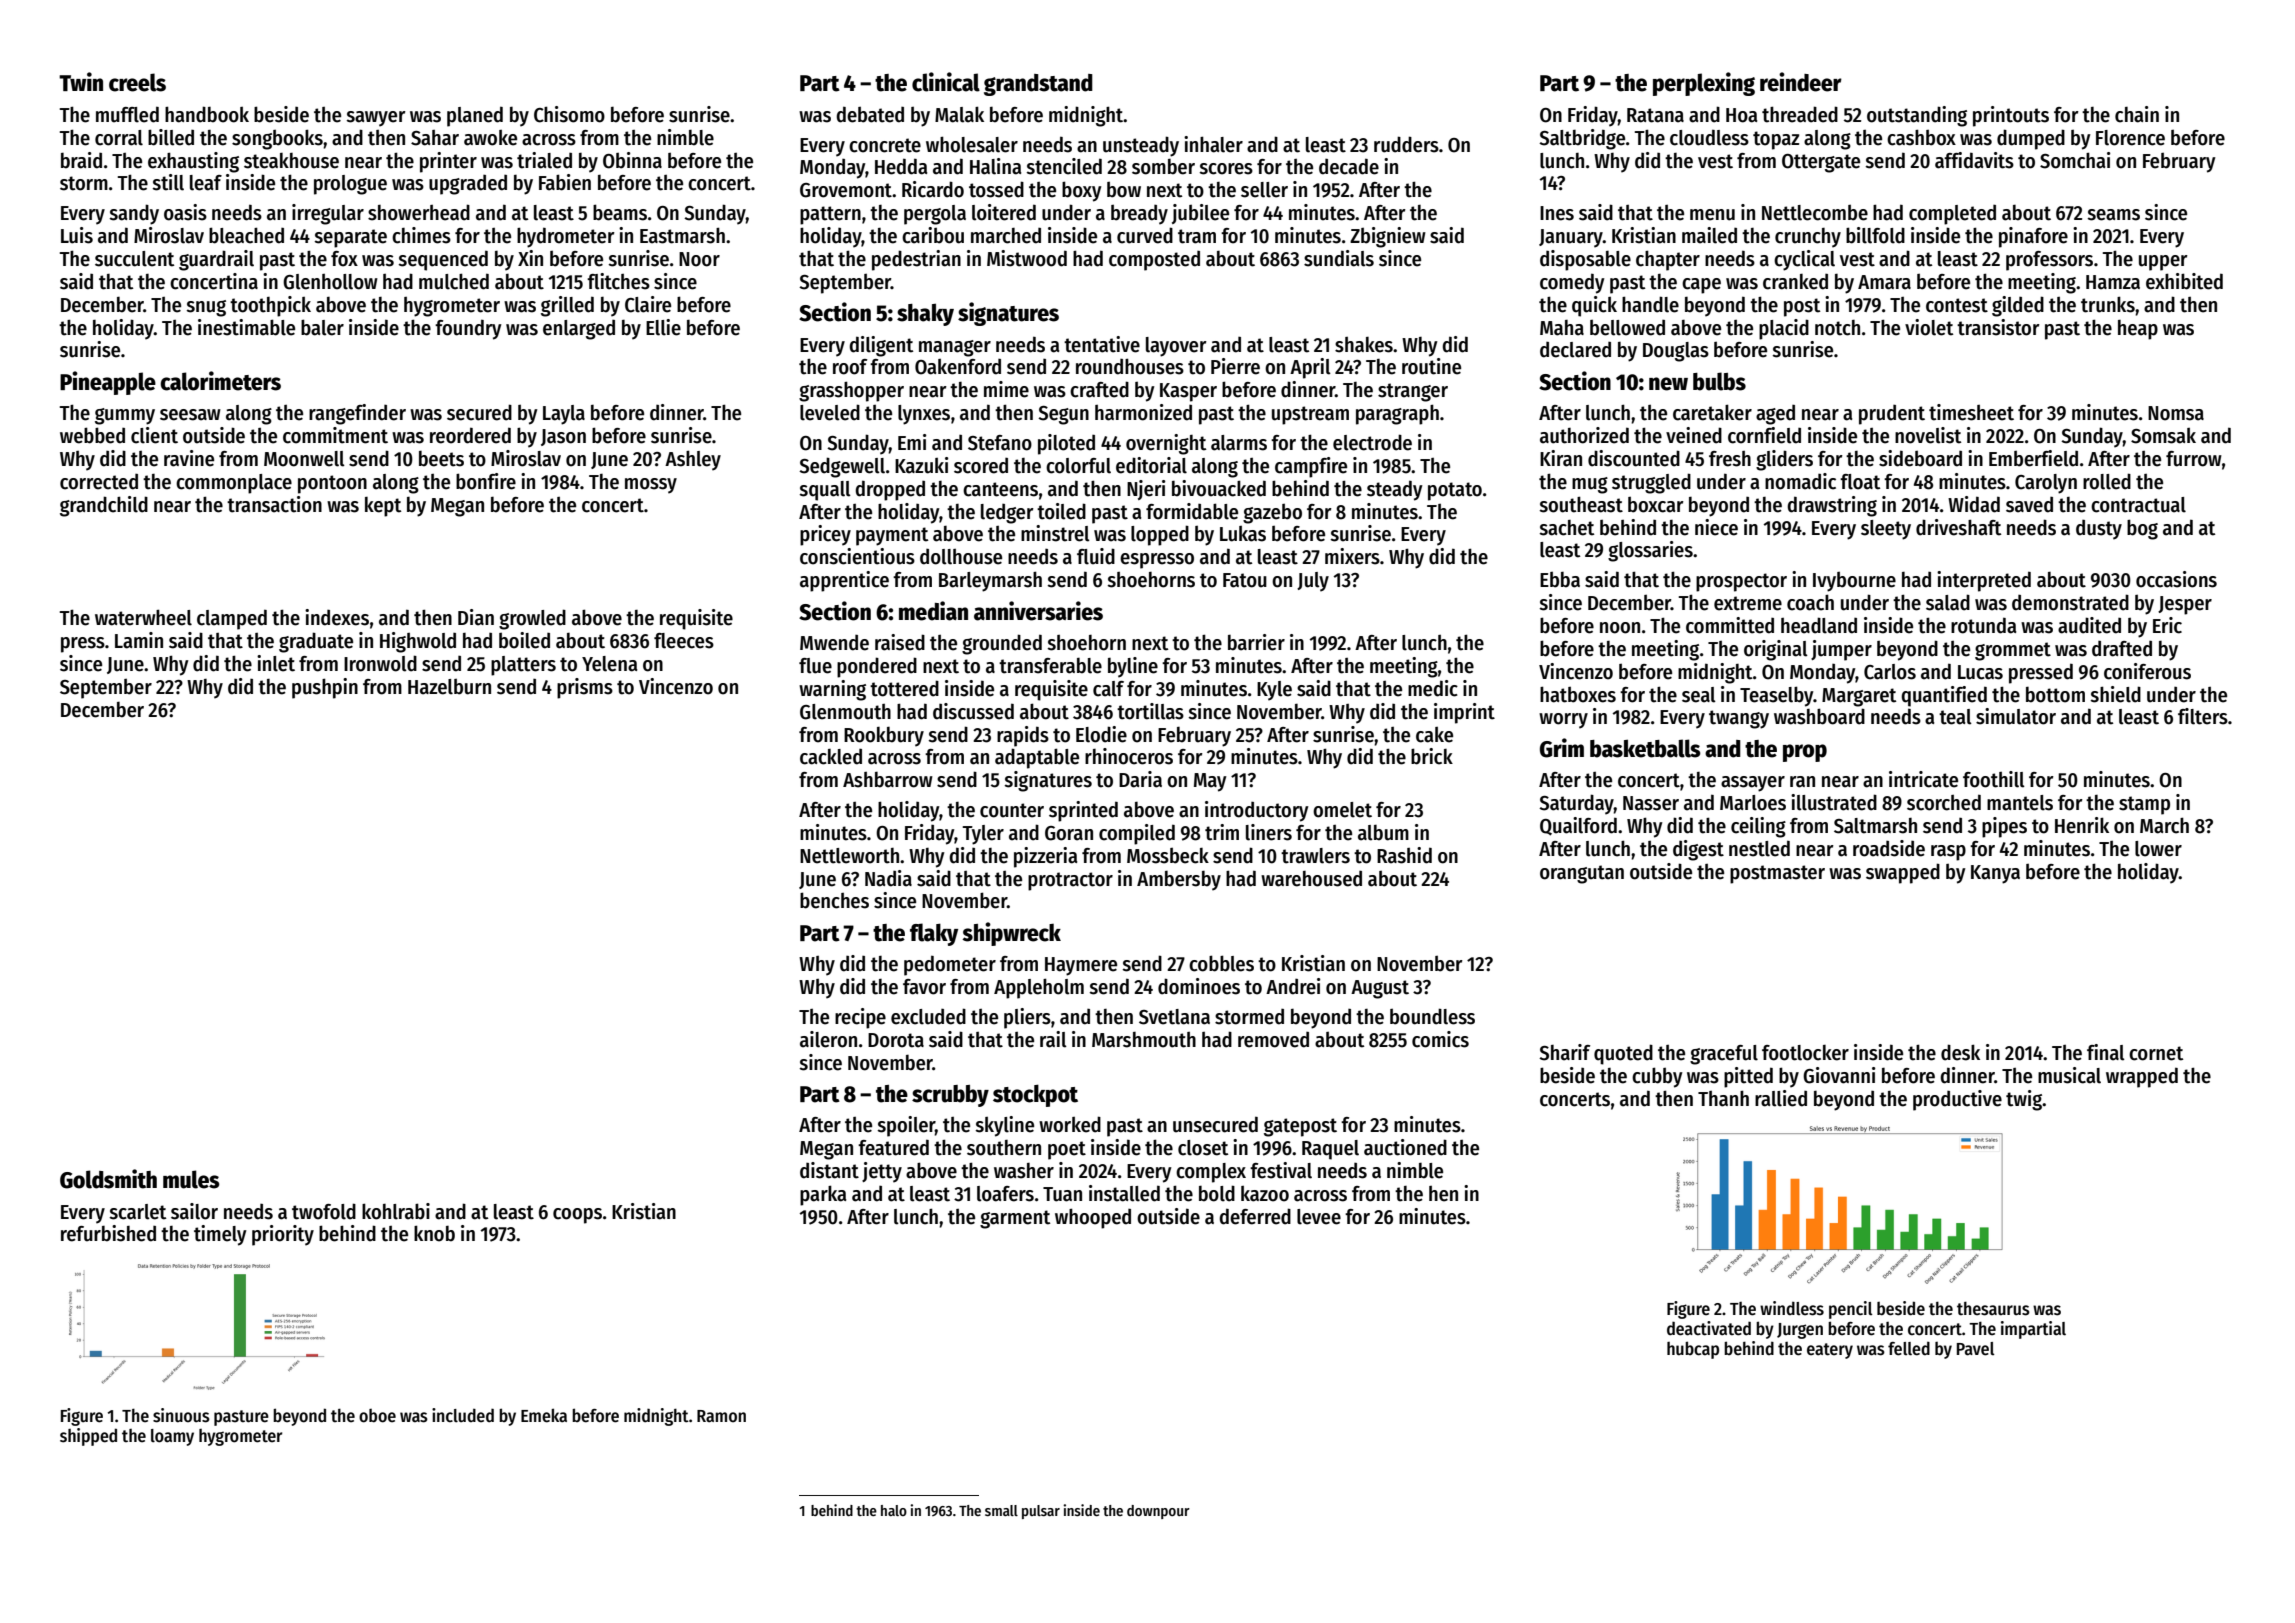 The height and width of the screenshot is (1623, 2295). What do you see at coordinates (1038, 85) in the screenshot?
I see `grandstand` at bounding box center [1038, 85].
